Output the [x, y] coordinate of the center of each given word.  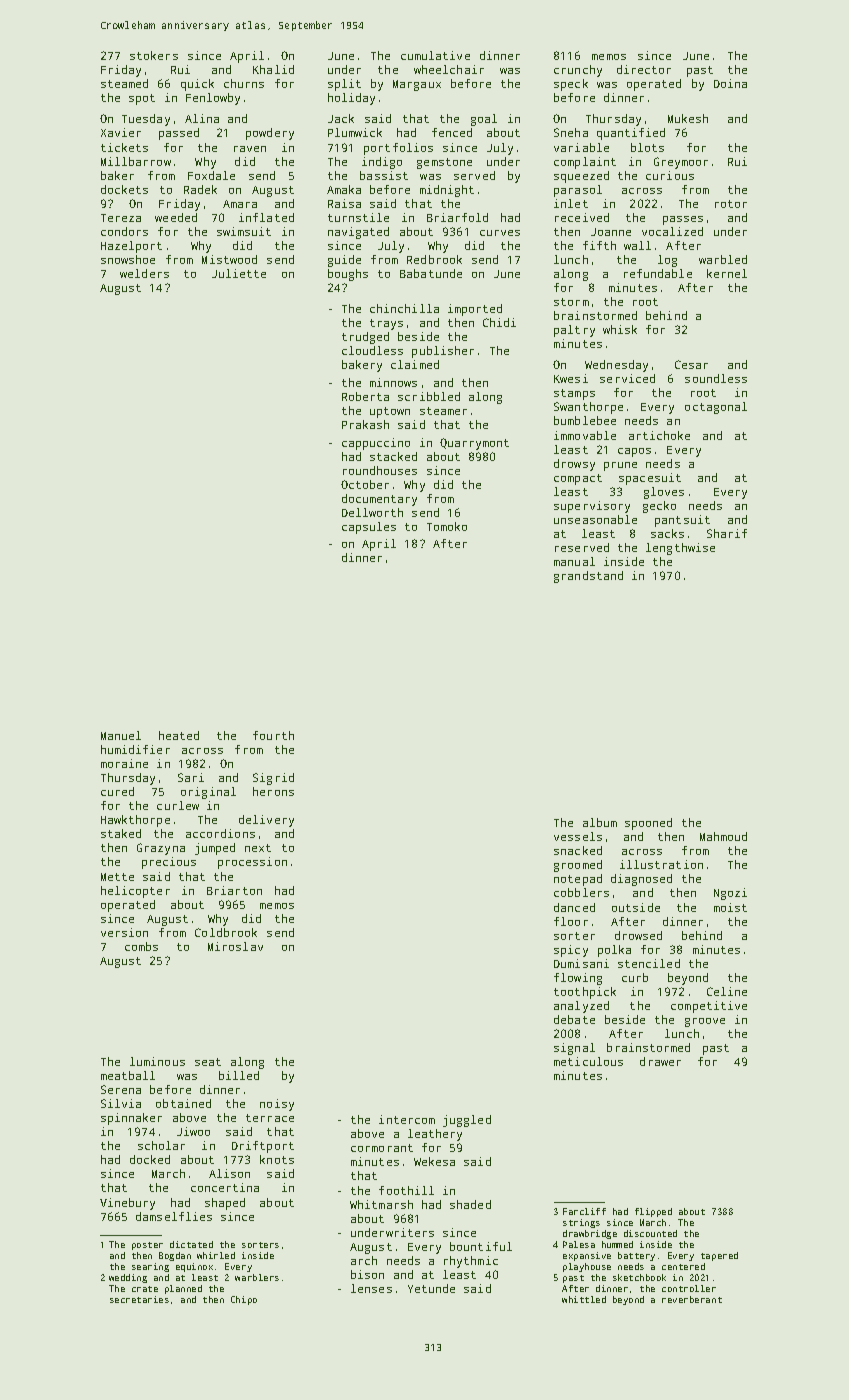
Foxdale [211, 175]
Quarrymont [474, 444]
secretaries [139, 1299]
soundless [716, 378]
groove [705, 1022]
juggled [467, 1121]
